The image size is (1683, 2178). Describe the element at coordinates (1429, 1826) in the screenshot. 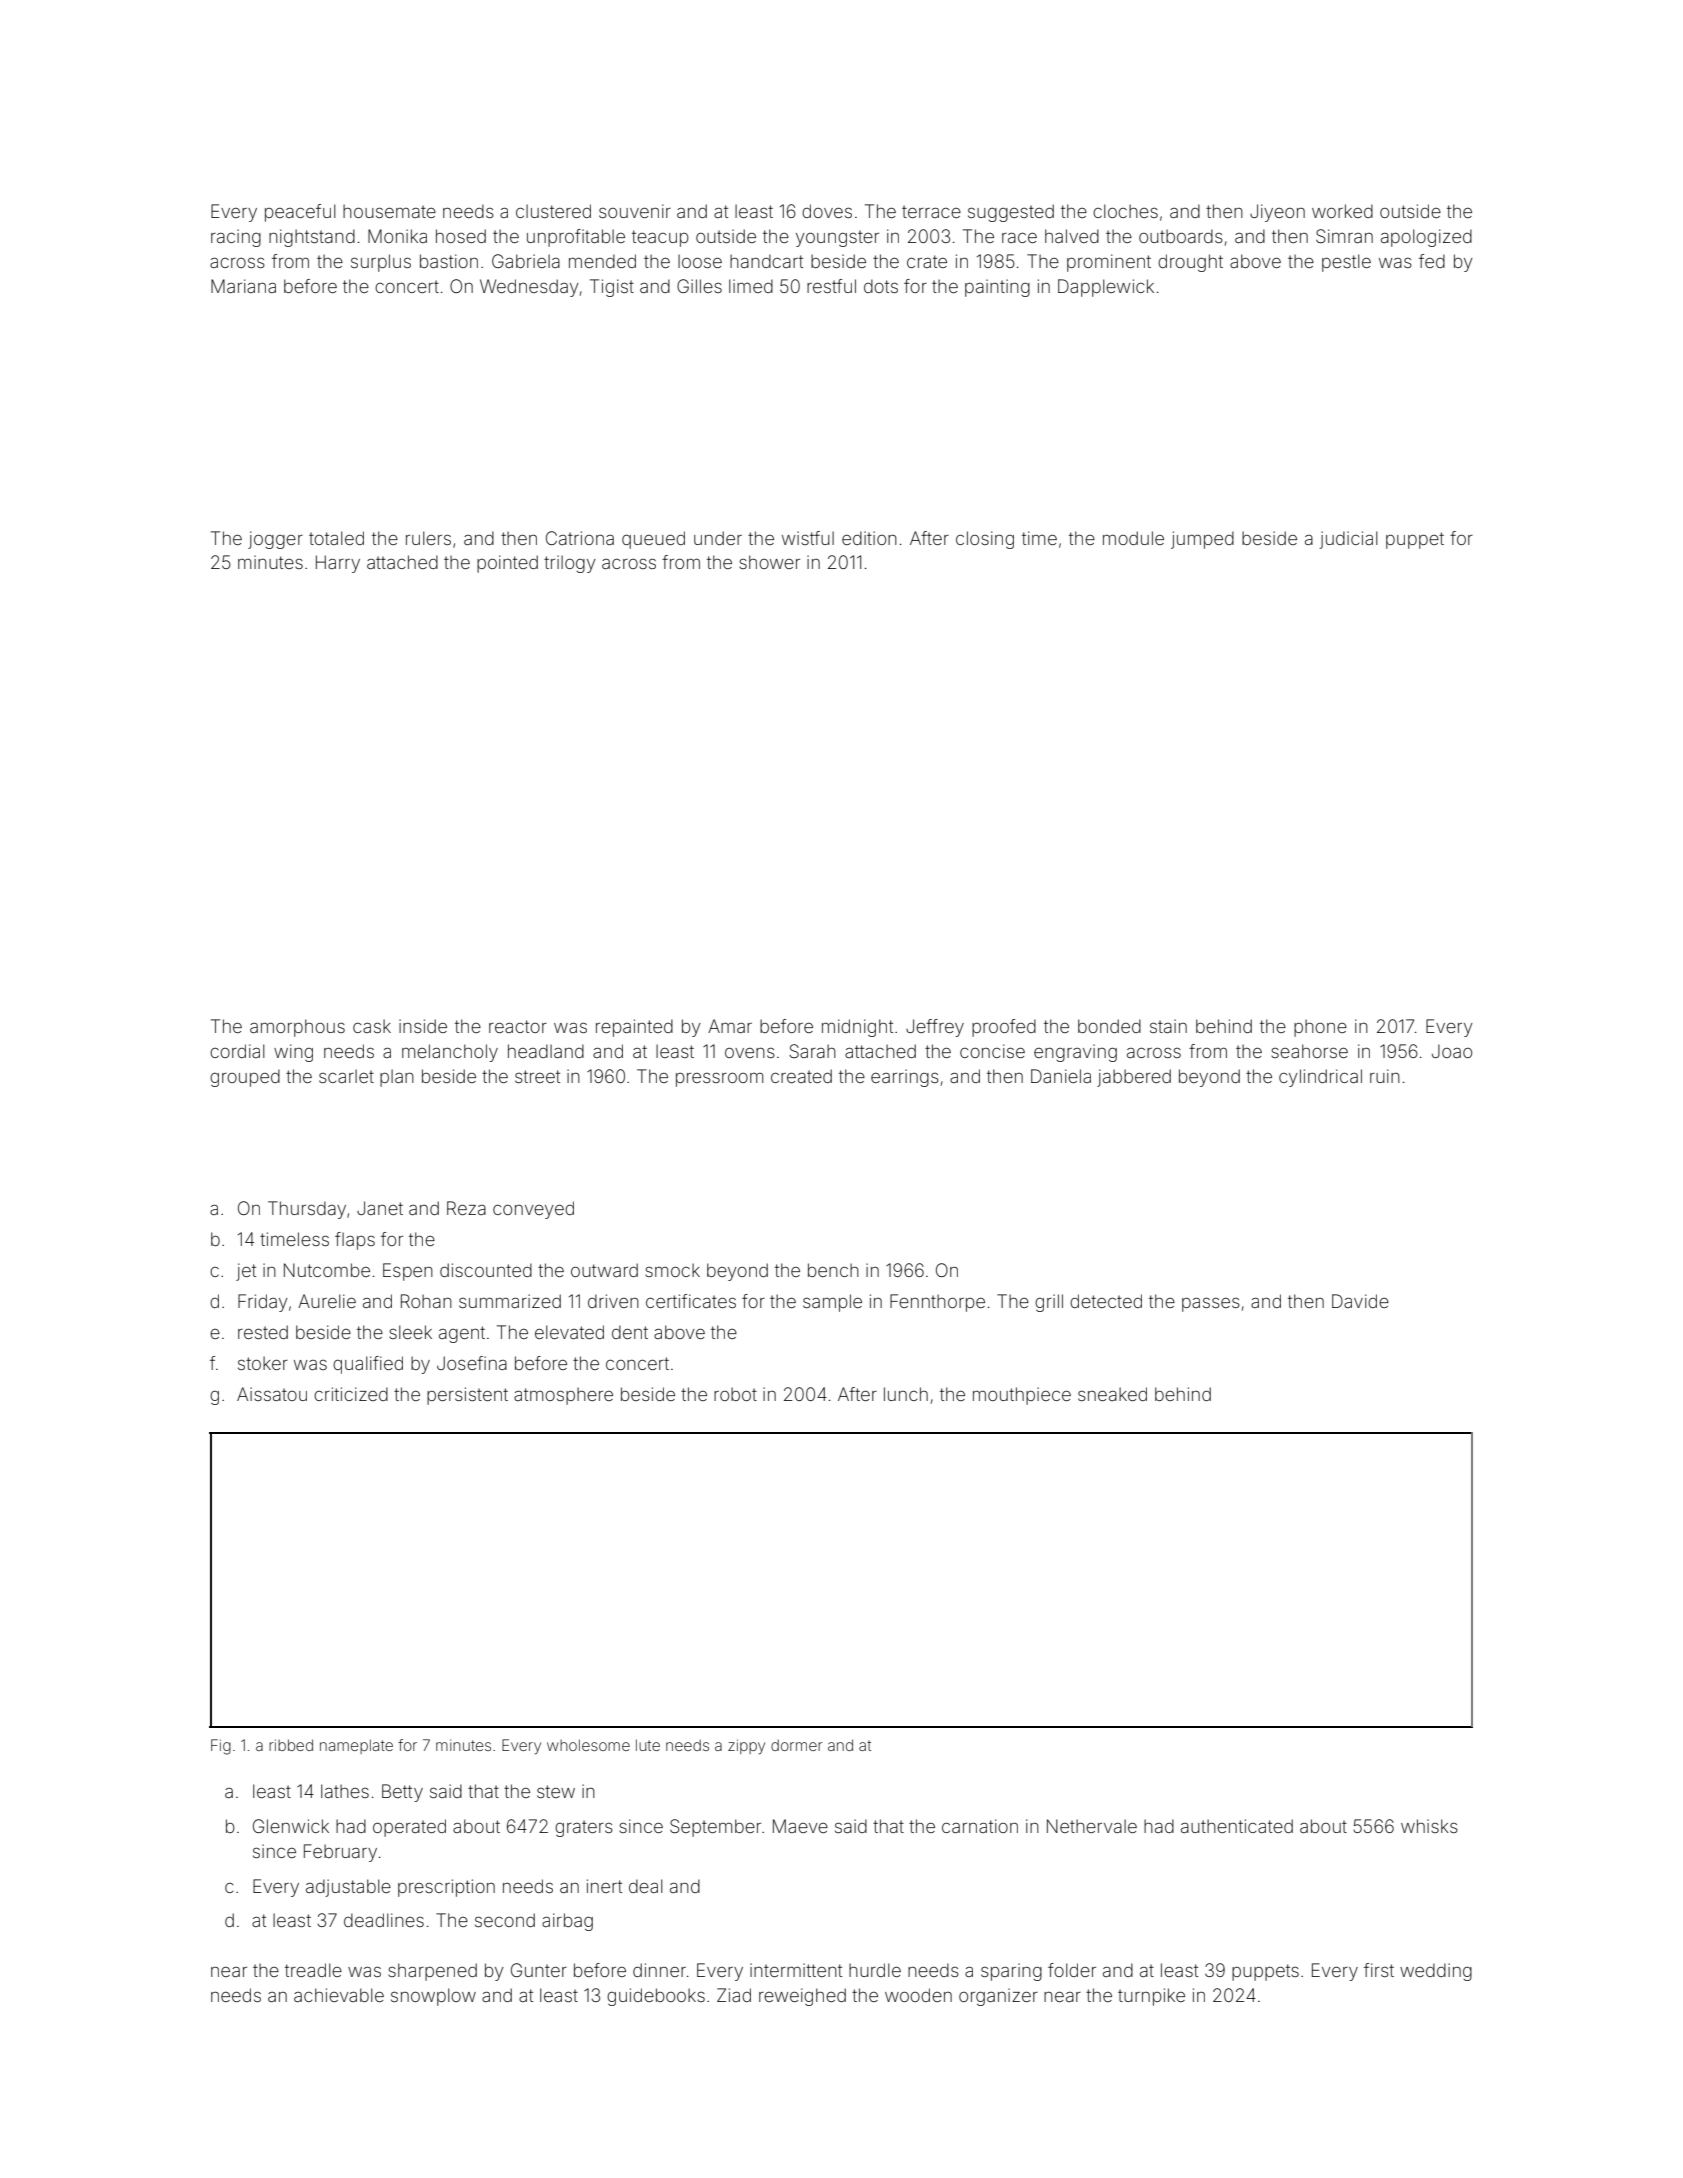

I see `whisks` at that location.
